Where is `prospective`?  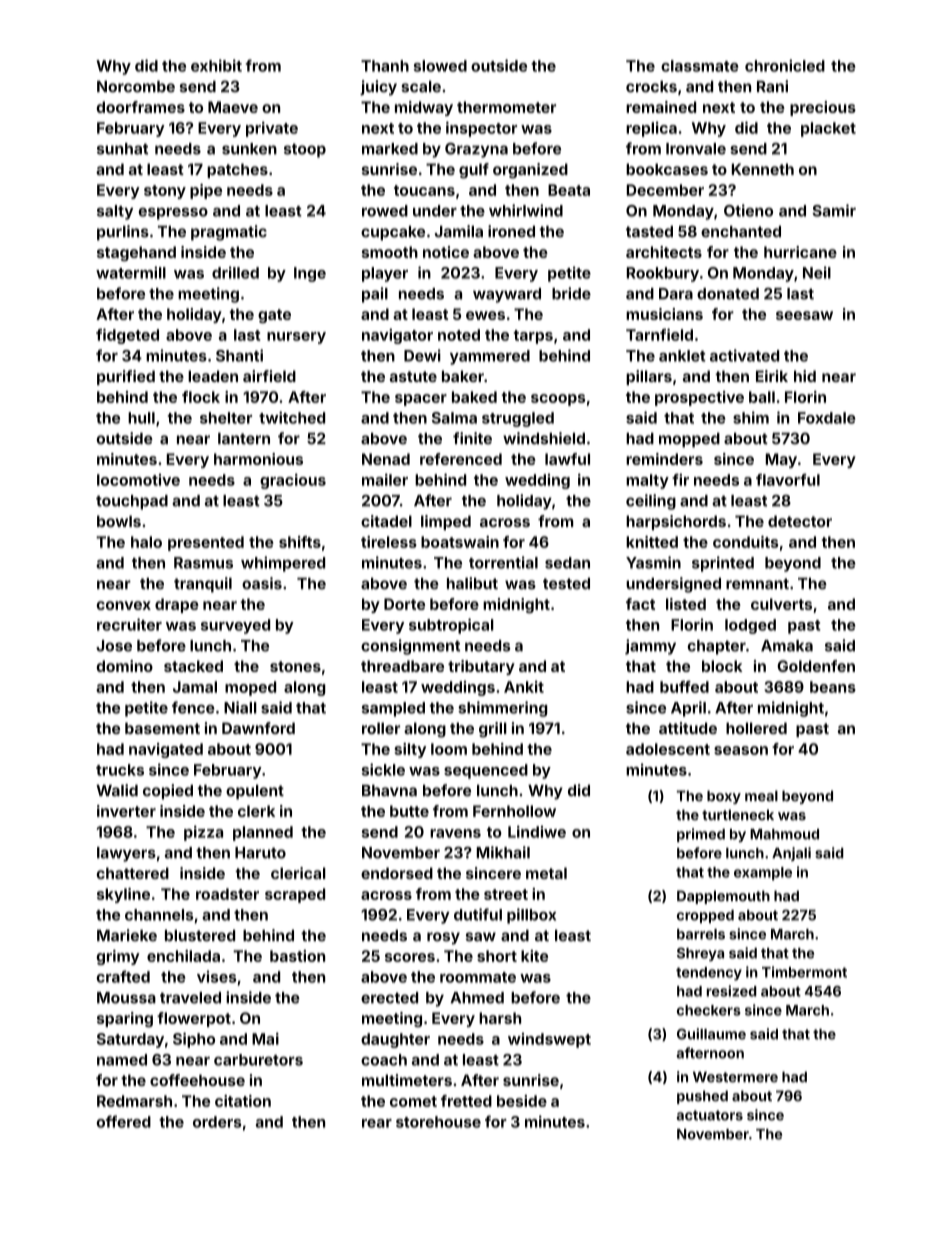
prospective is located at coordinates (699, 398).
